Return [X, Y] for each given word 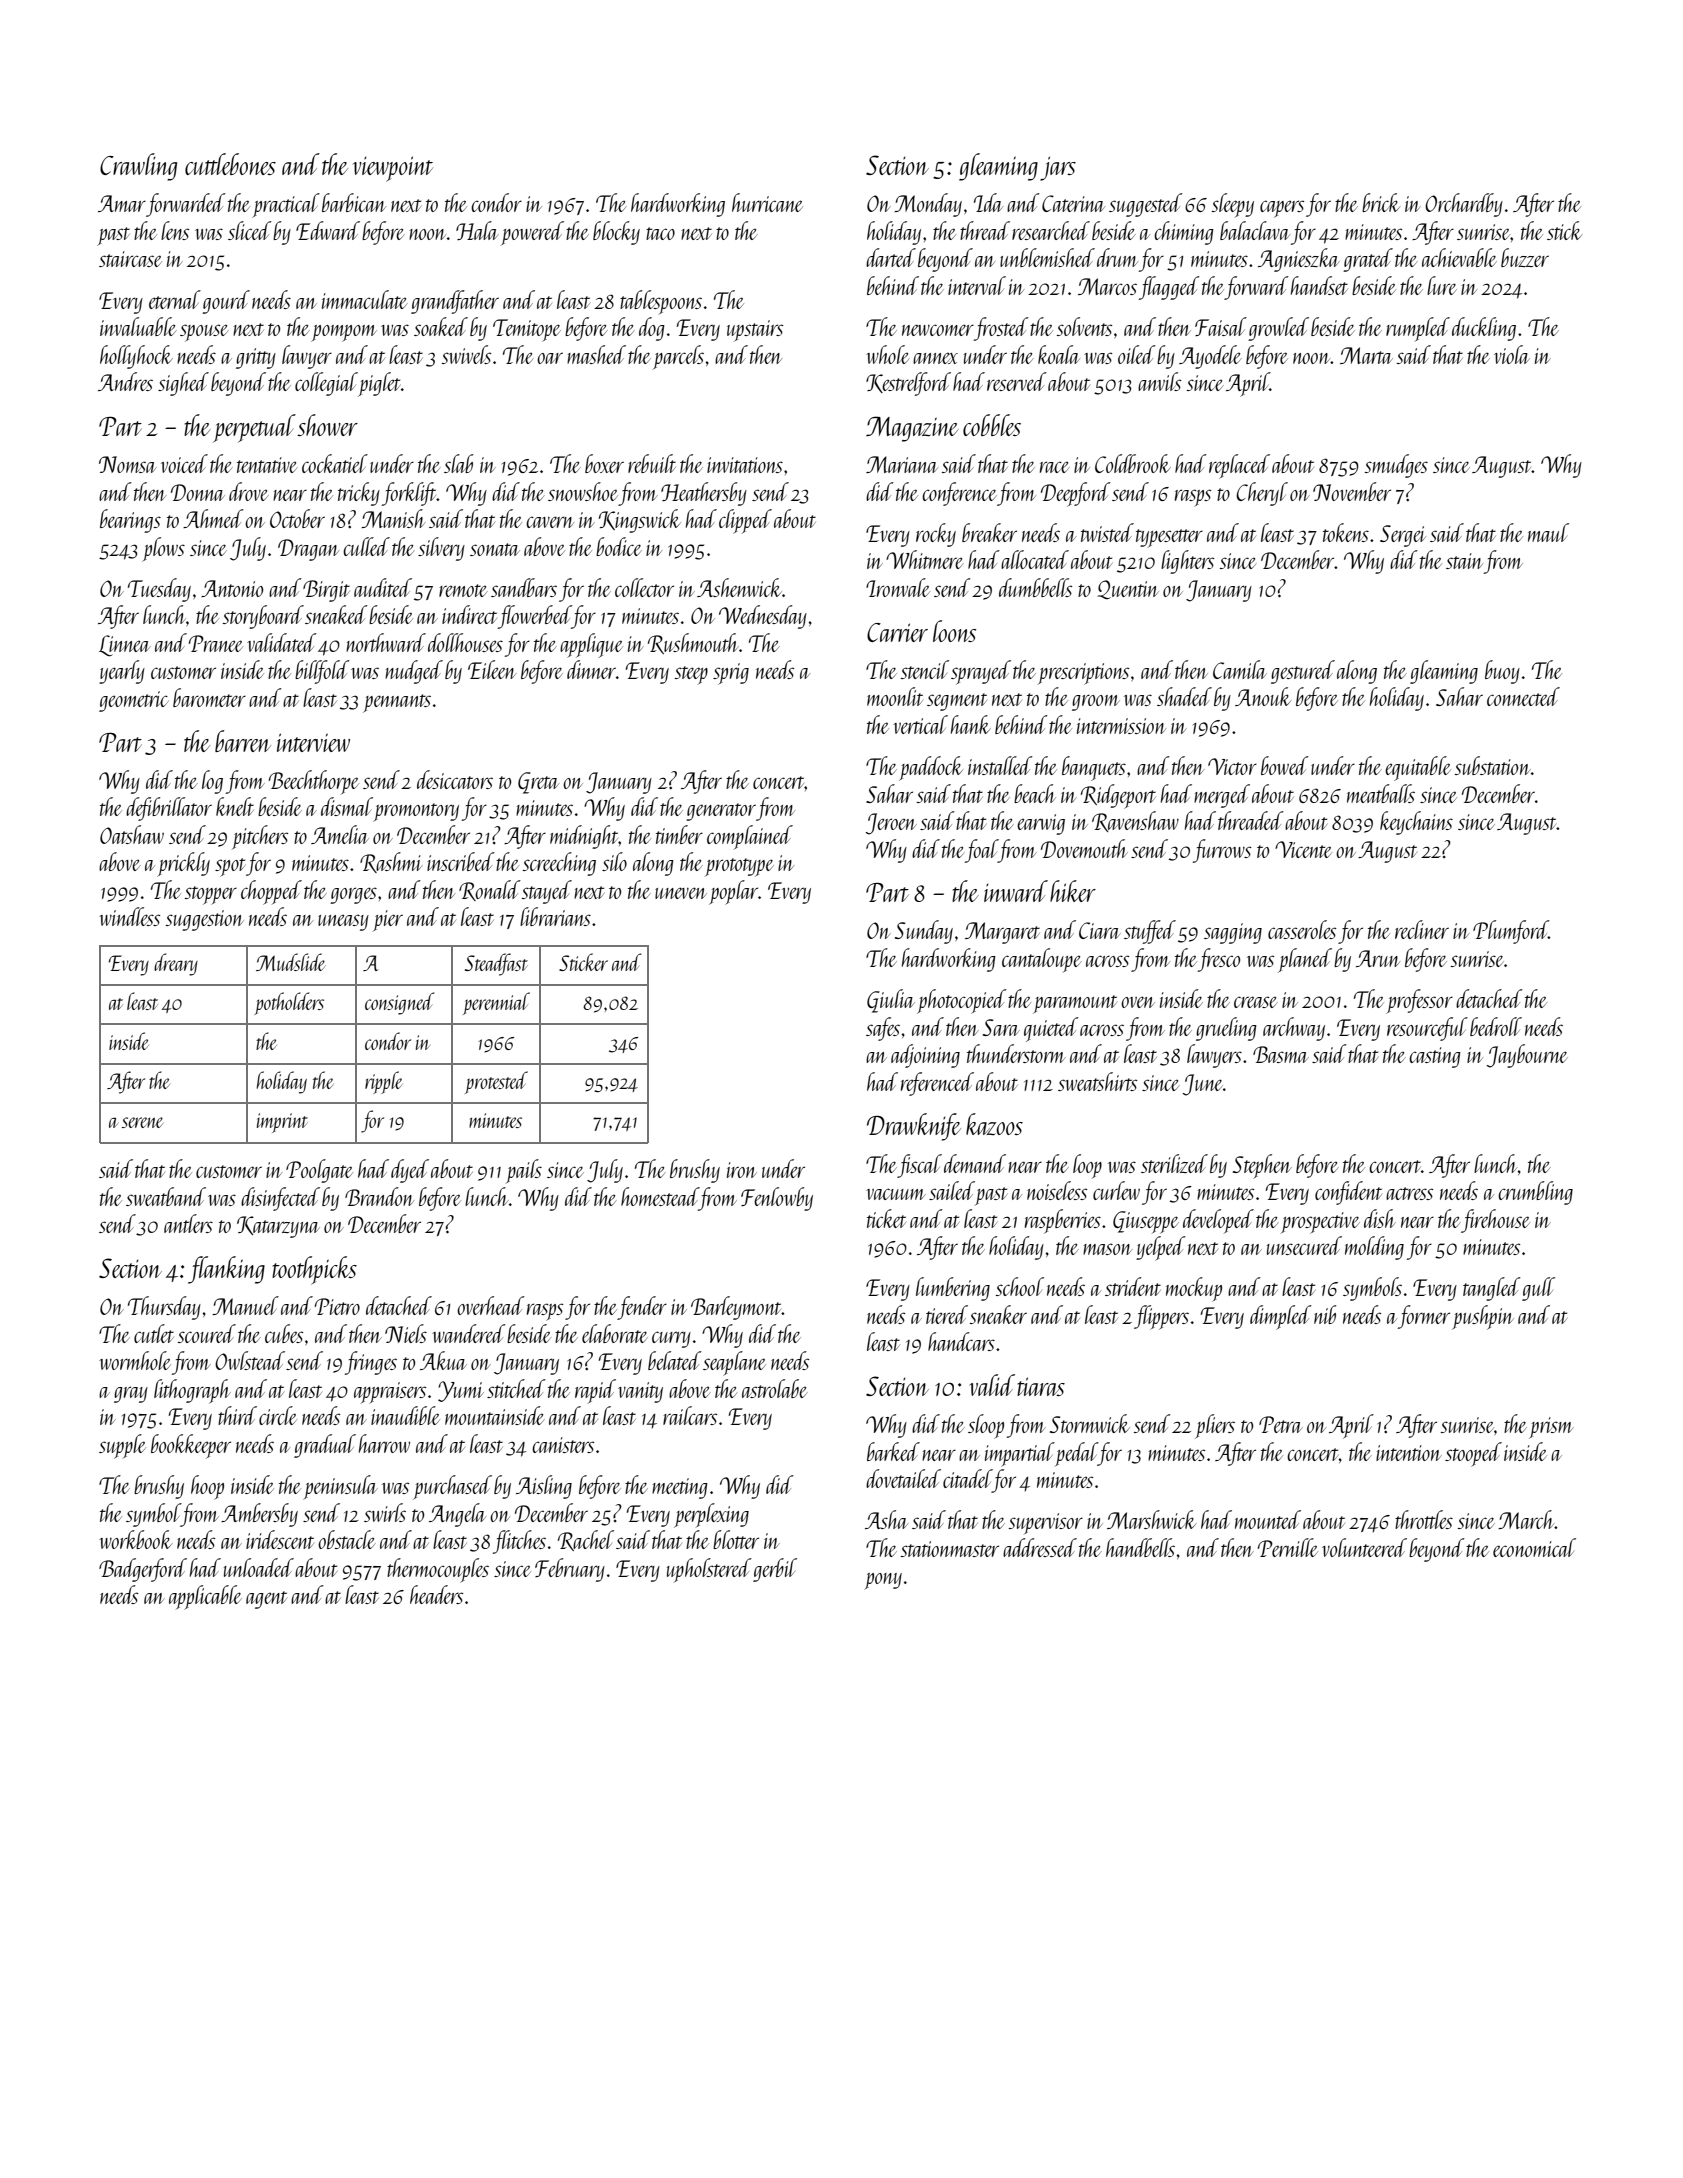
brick [1381, 202]
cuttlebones [230, 164]
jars [1058, 169]
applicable [205, 1597]
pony [883, 1581]
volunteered [1364, 1547]
